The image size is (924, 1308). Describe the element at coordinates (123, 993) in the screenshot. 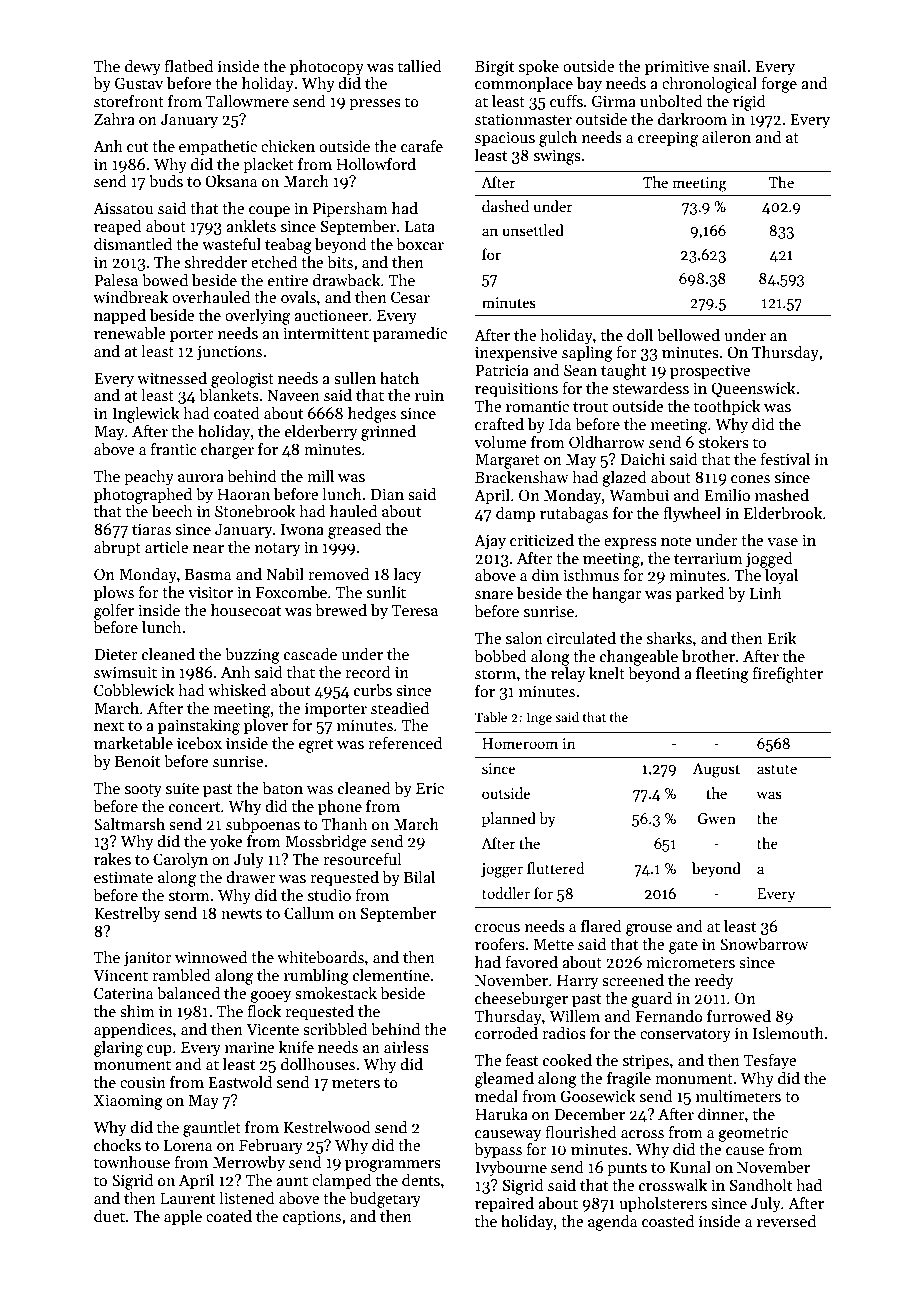

I see `Caterina` at that location.
